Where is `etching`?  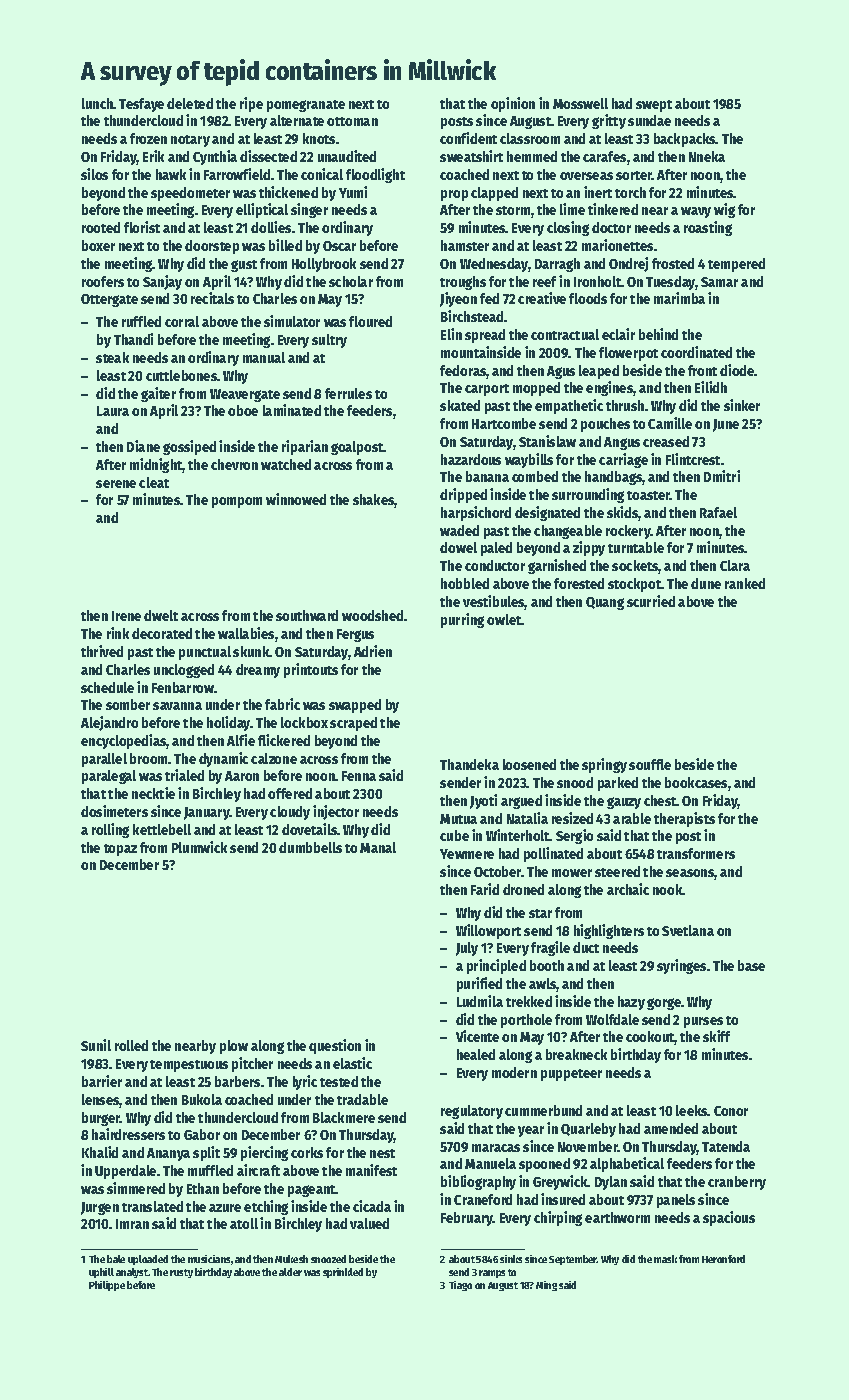 etching is located at coordinates (266, 1207).
